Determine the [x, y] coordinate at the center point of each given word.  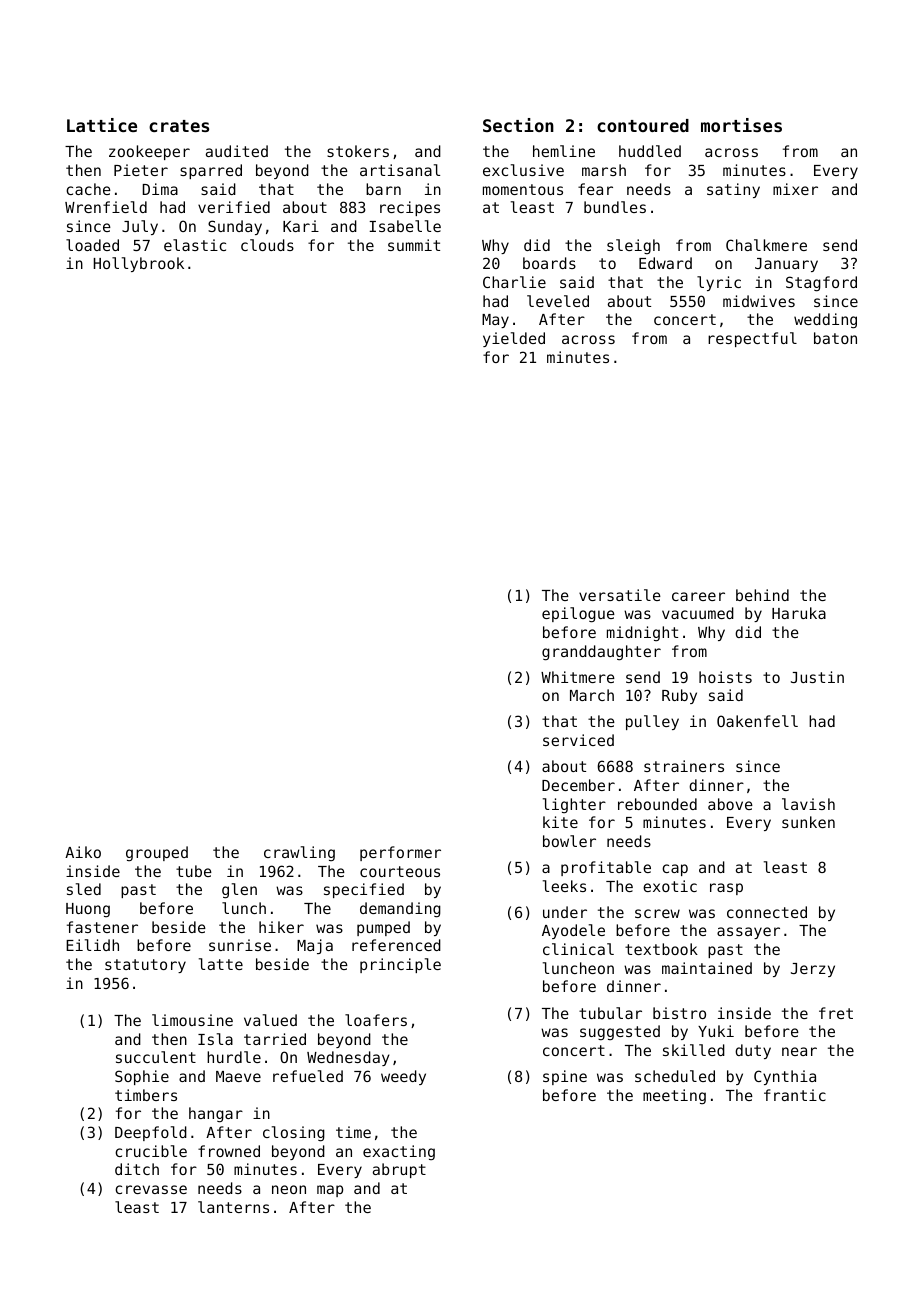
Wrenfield [106, 207]
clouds [267, 245]
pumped [383, 928]
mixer [795, 189]
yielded [514, 339]
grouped [157, 853]
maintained [707, 968]
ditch [137, 1169]
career [698, 596]
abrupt [399, 1170]
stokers [358, 151]
